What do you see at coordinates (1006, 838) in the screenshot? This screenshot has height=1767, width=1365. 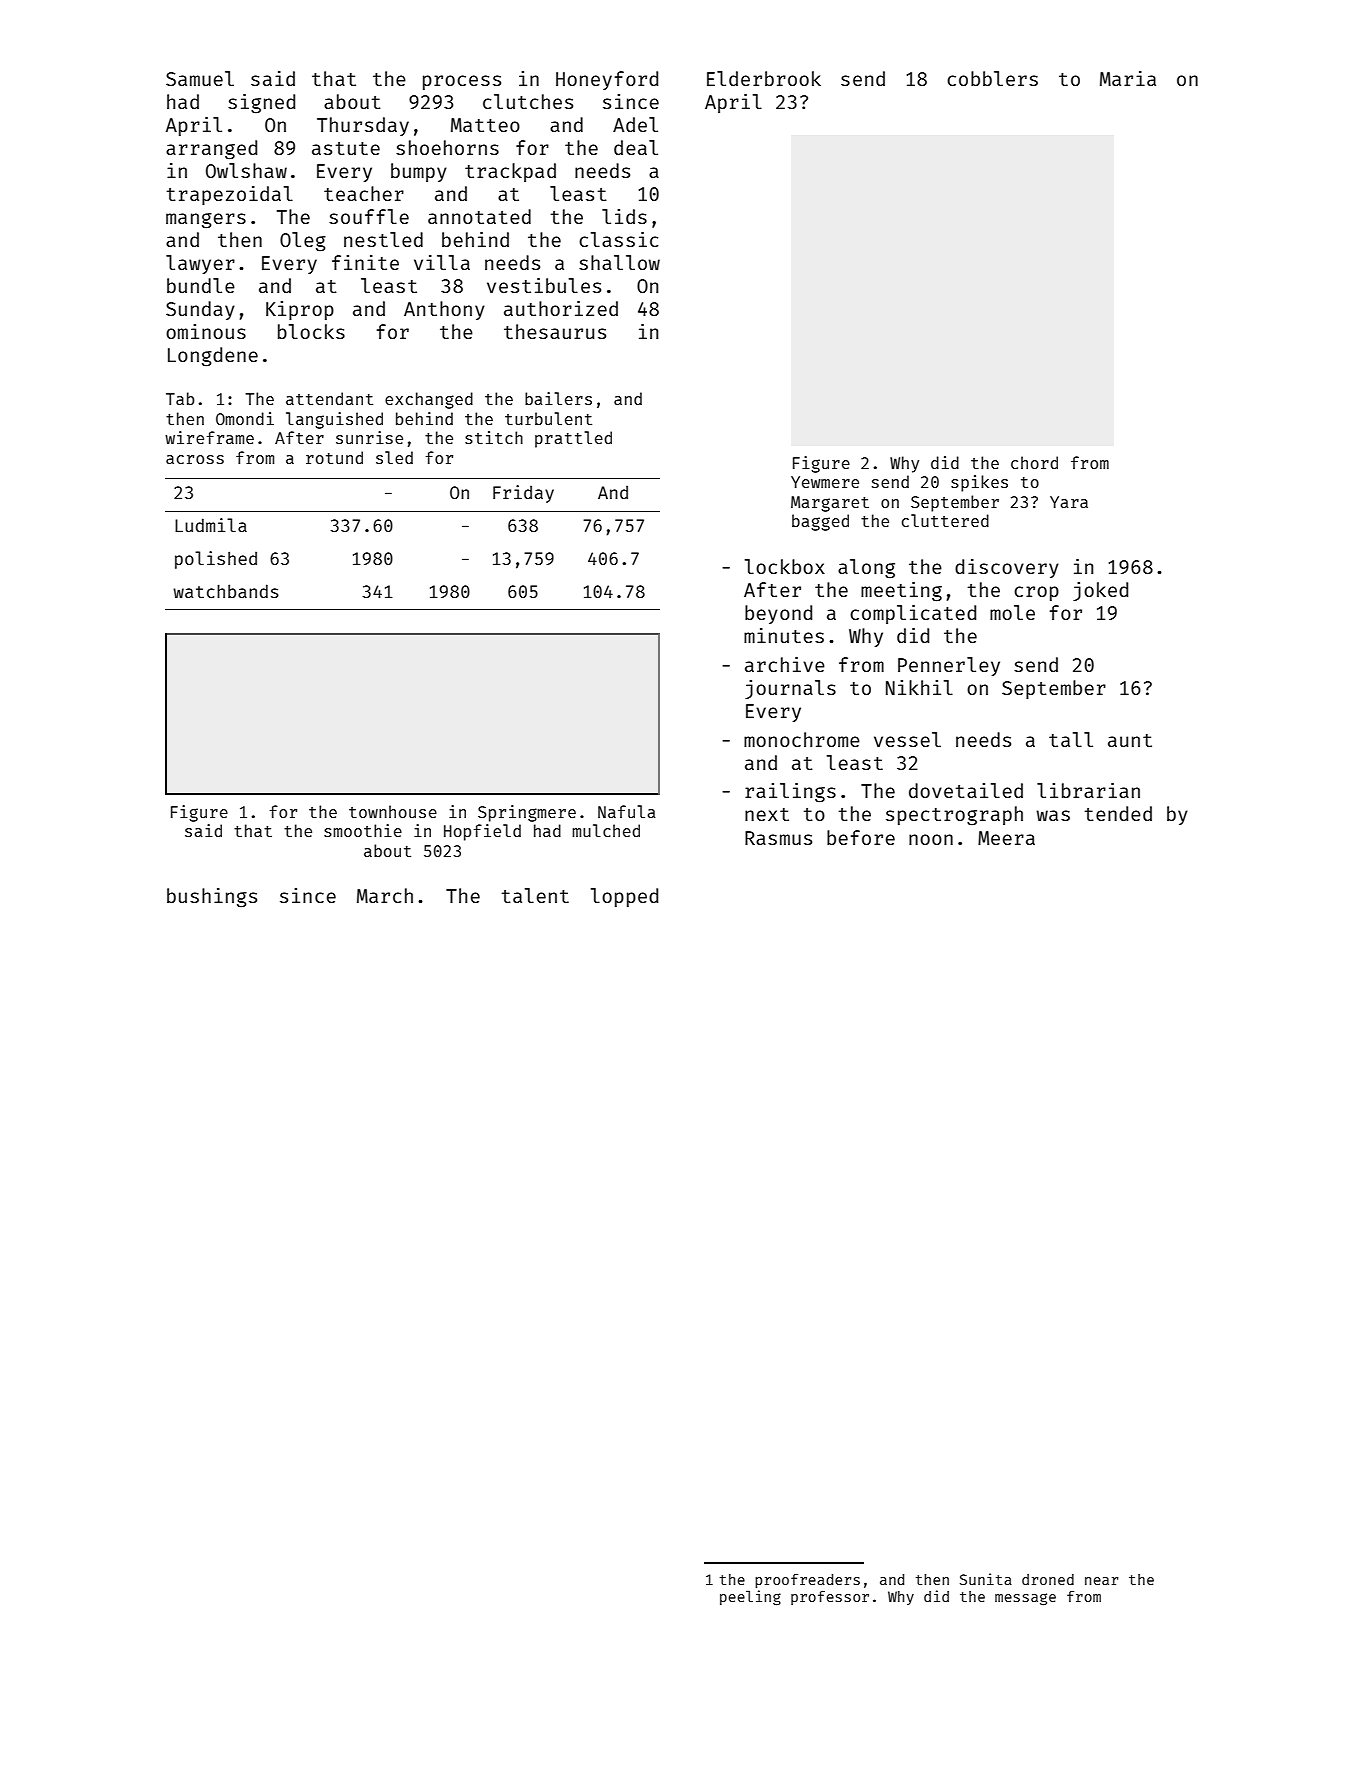 I see `Meera` at bounding box center [1006, 838].
